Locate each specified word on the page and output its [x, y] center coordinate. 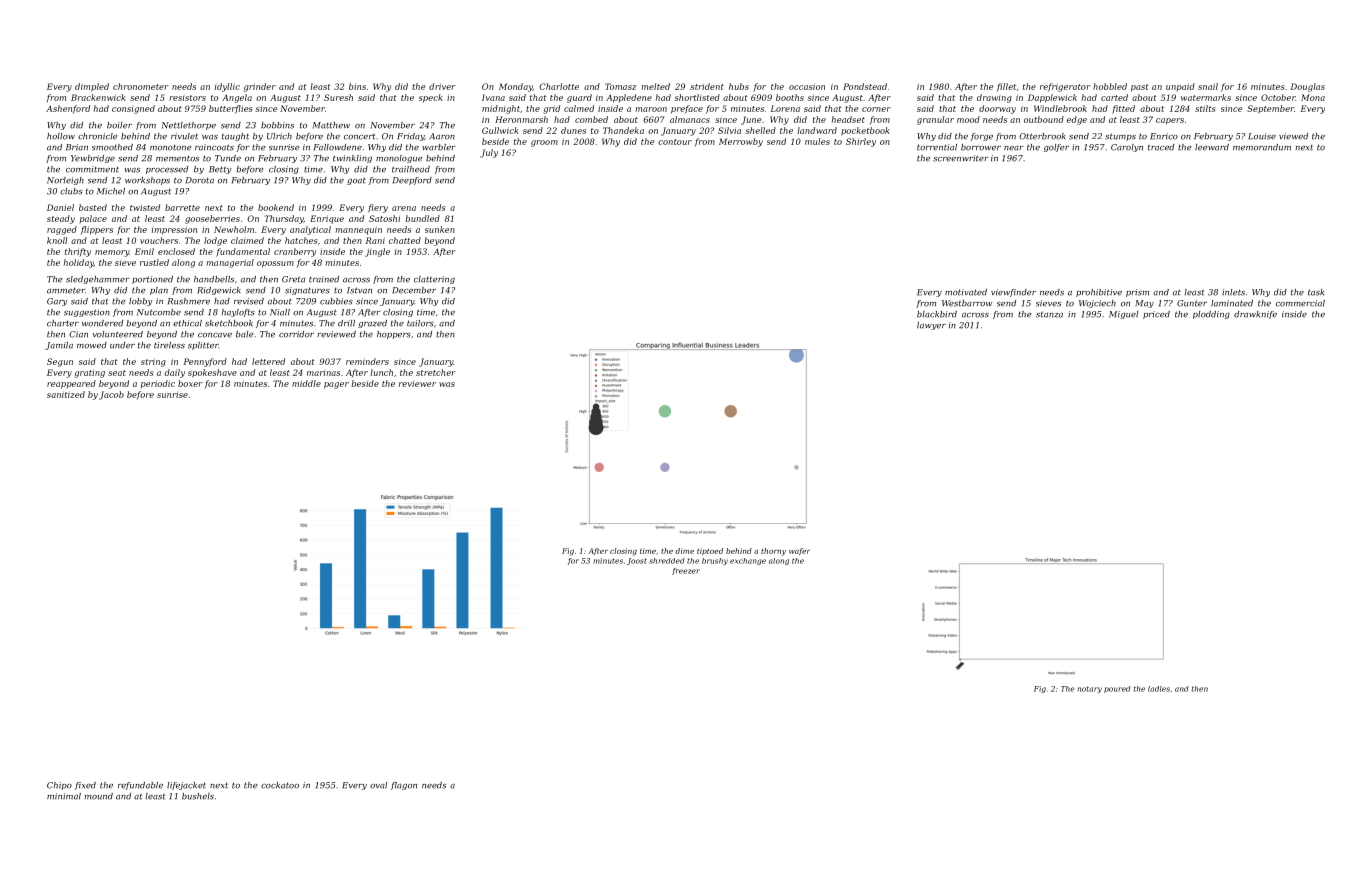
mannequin [358, 230]
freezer [686, 571]
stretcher [436, 372]
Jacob [111, 395]
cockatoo [280, 785]
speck [430, 98]
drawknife [1255, 315]
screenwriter [961, 158]
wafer [799, 551]
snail [1208, 86]
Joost [637, 561]
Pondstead [865, 86]
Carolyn [1127, 148]
